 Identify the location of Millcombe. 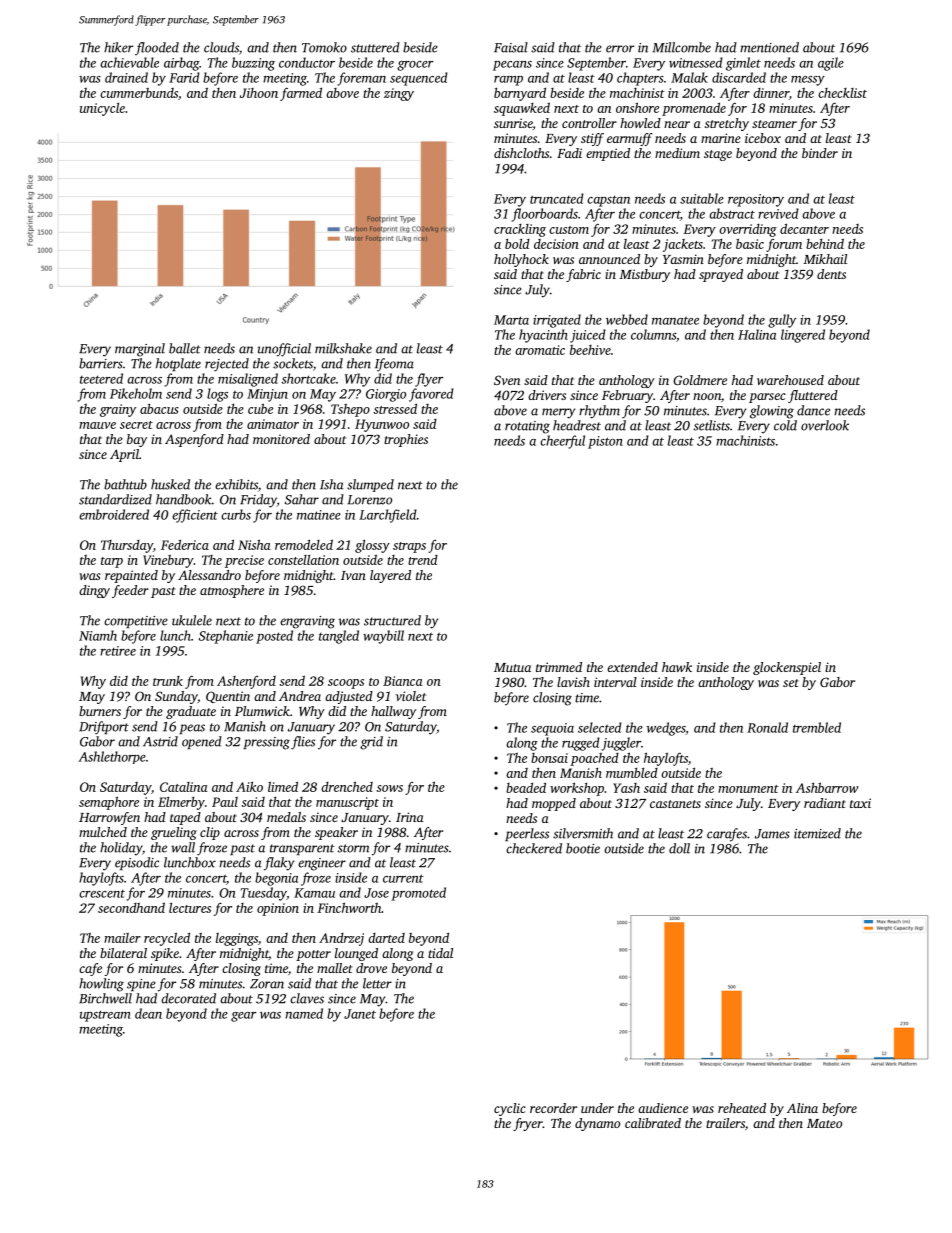
(682, 47).
